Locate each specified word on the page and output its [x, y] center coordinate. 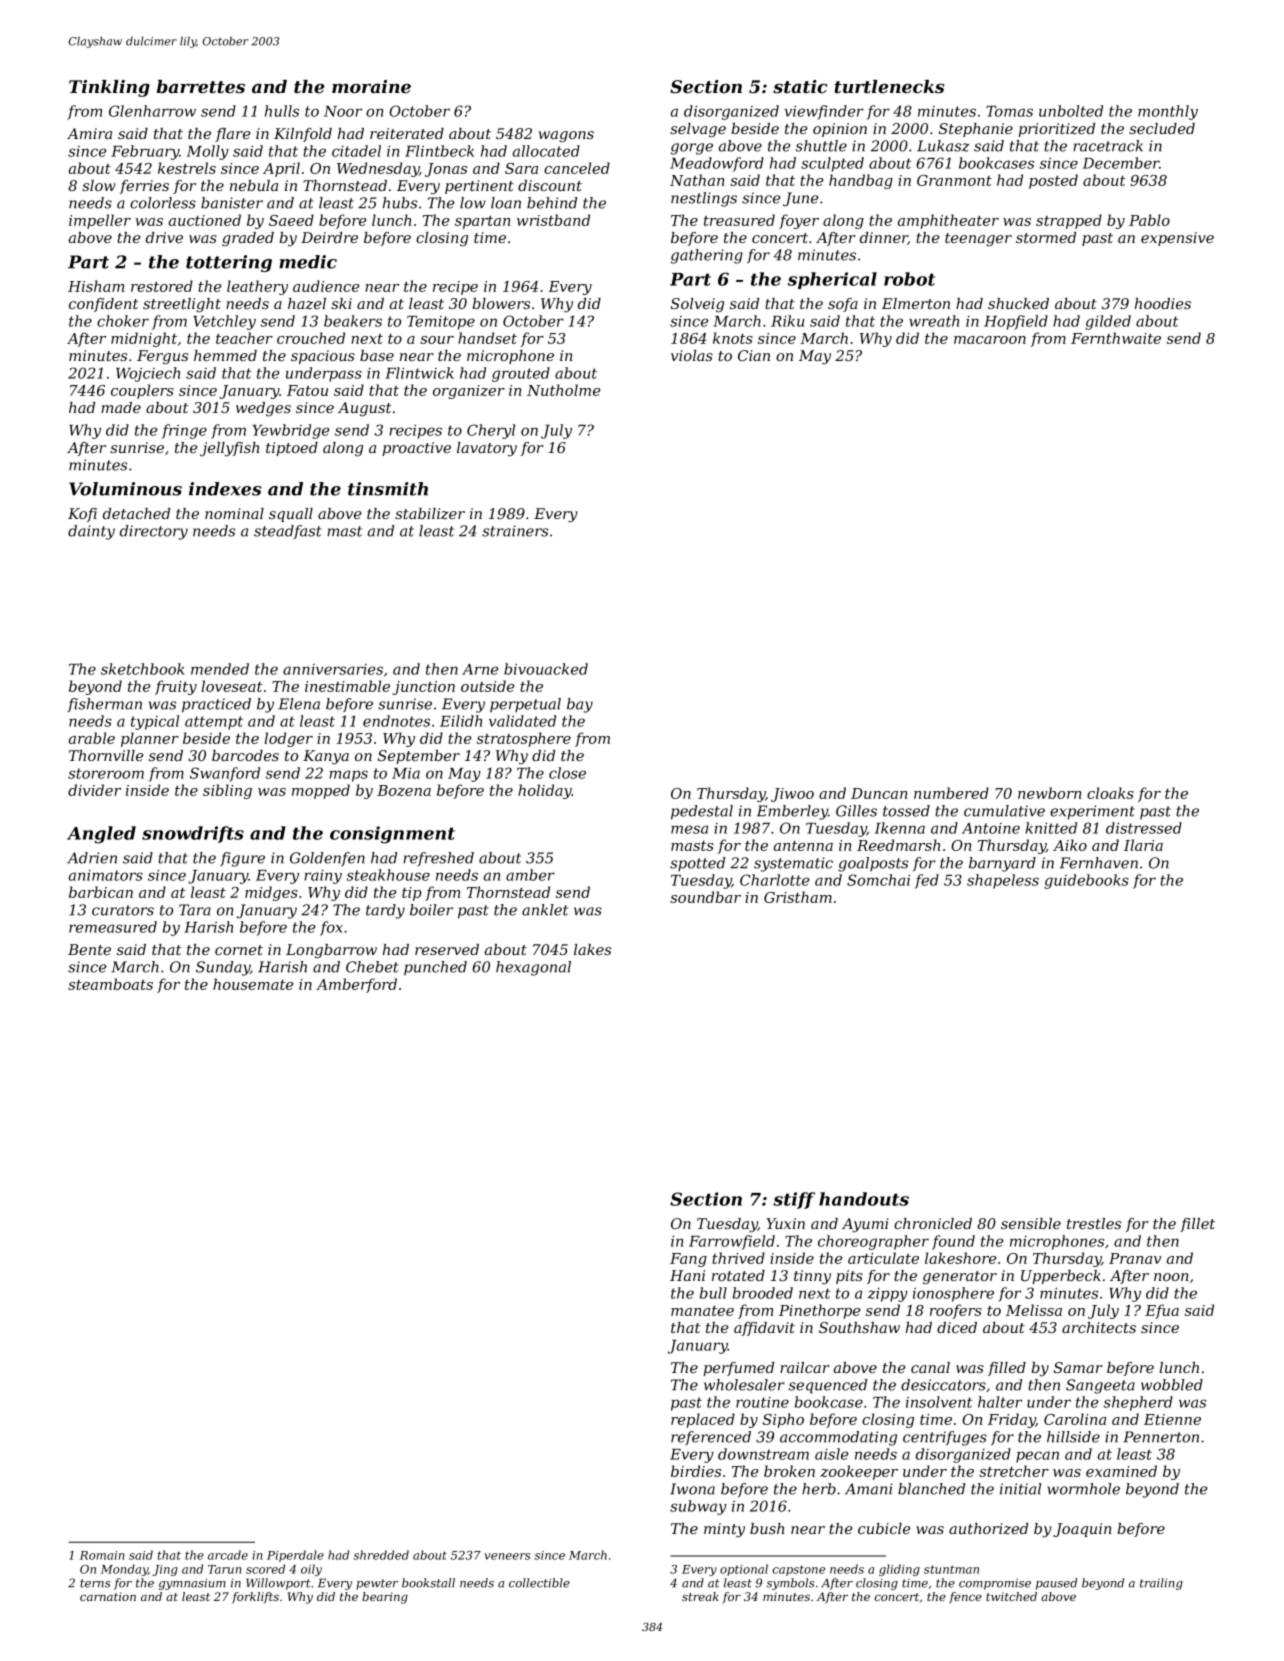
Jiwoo [792, 795]
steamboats [110, 984]
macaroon [990, 340]
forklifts [255, 1598]
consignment [392, 835]
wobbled [1172, 1385]
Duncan [879, 793]
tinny [812, 1277]
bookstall [428, 1583]
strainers [515, 531]
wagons [566, 136]
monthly [1168, 112]
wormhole [1083, 1489]
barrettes [201, 86]
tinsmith [388, 489]
